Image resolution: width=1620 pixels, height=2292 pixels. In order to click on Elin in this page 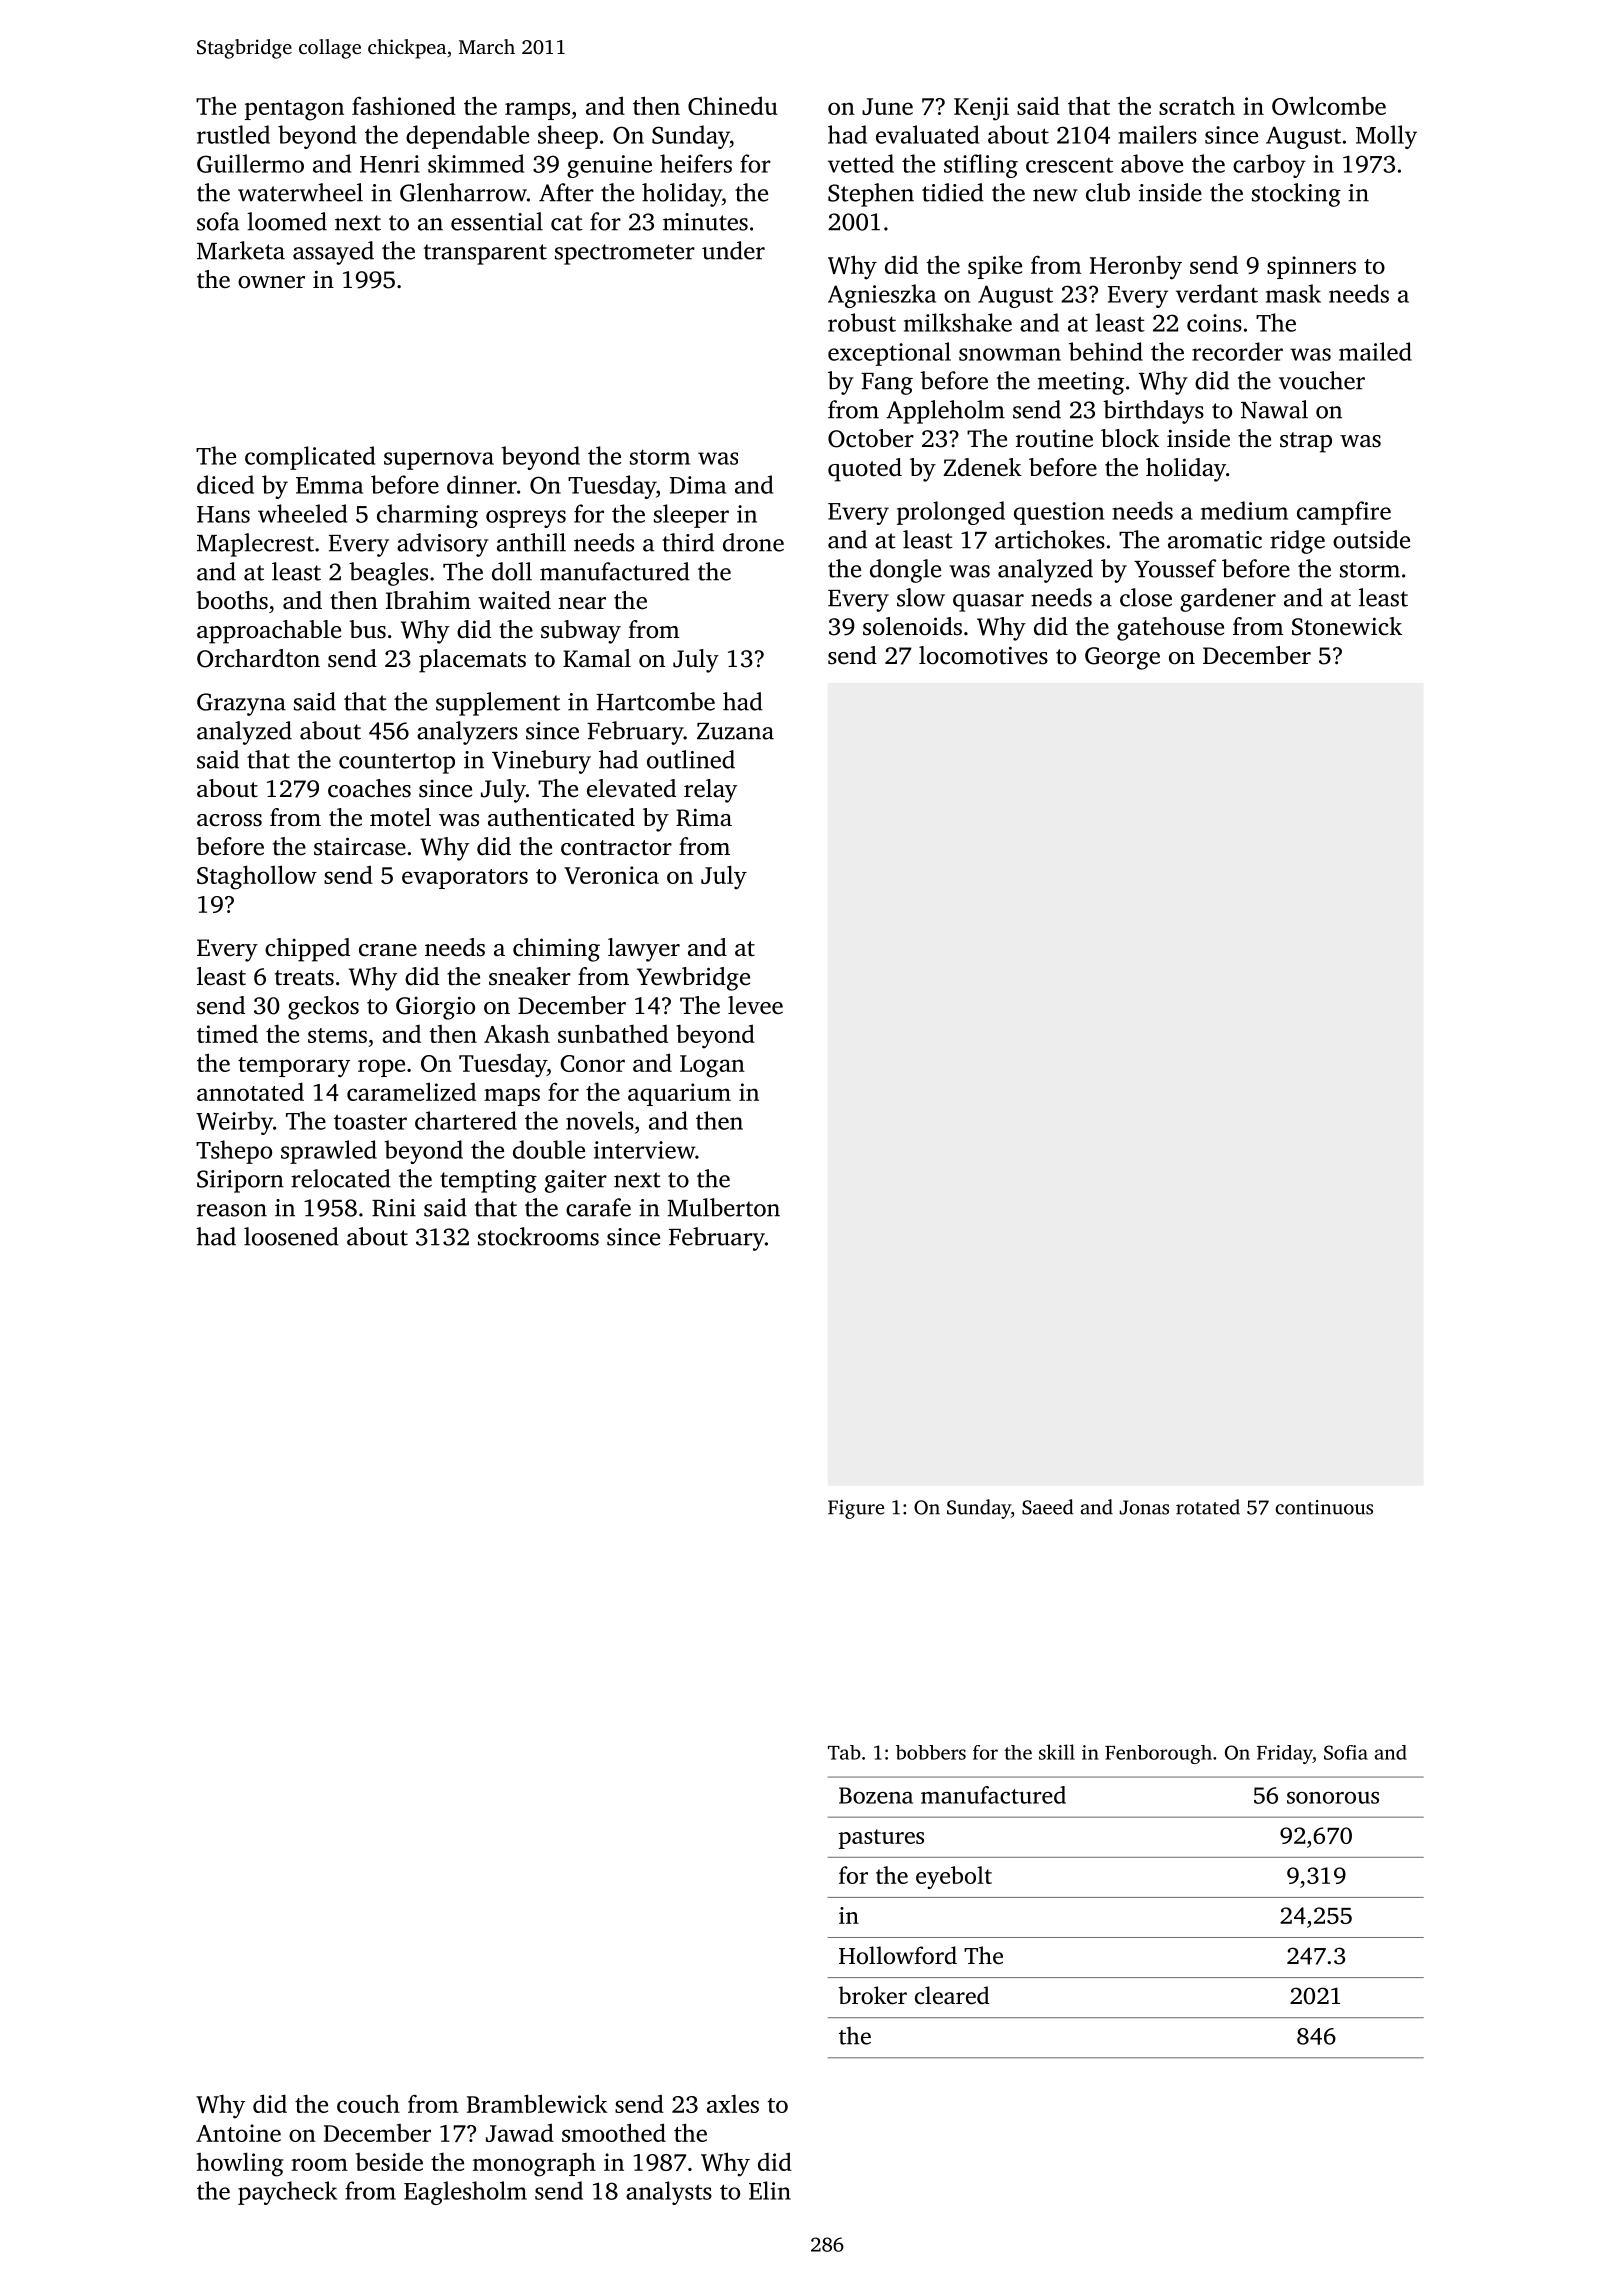, I will do `click(770, 2190)`.
